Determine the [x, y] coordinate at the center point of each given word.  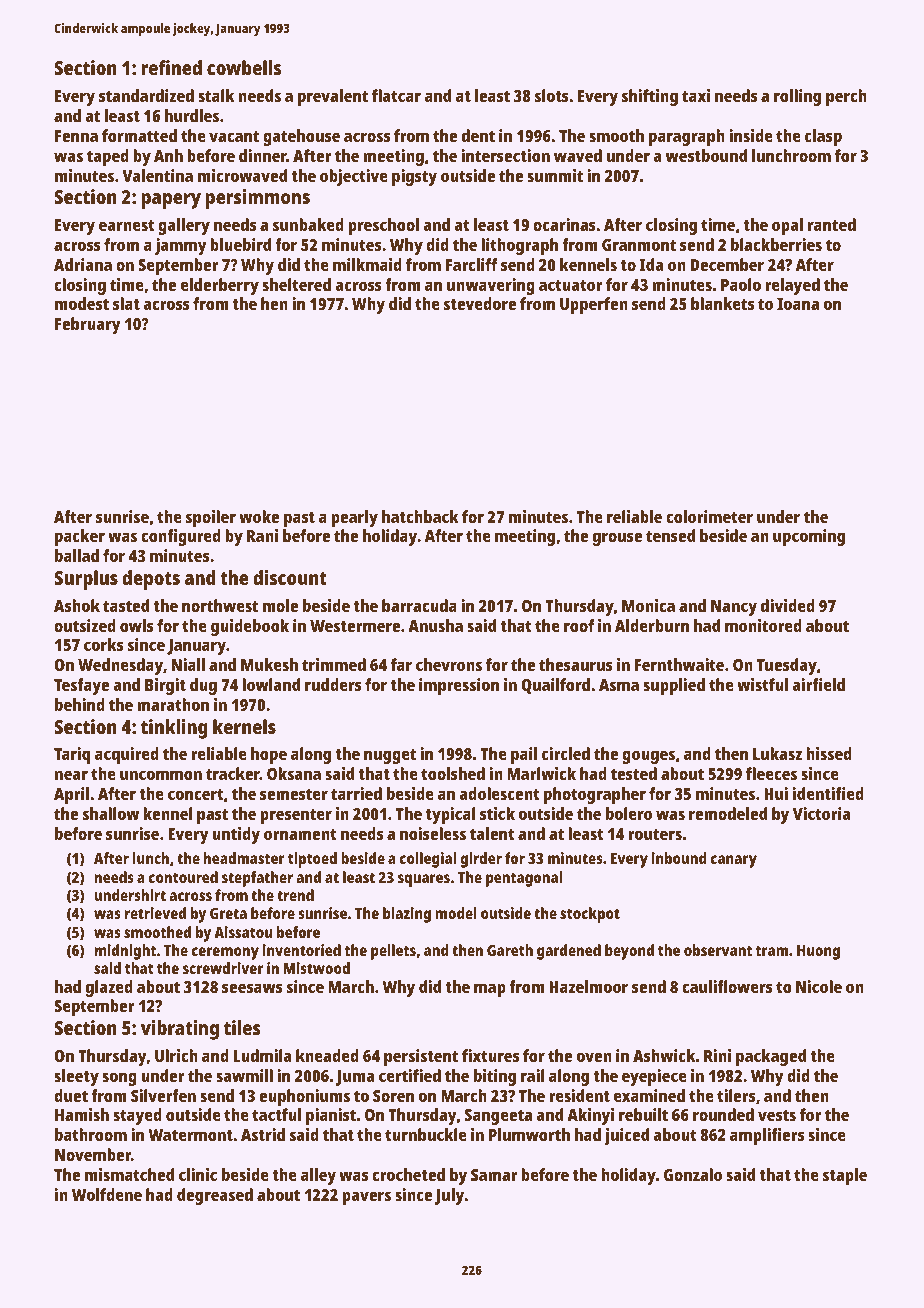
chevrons [449, 664]
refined [172, 67]
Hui [776, 793]
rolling [797, 97]
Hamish [82, 1114]
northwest [220, 605]
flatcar [396, 95]
